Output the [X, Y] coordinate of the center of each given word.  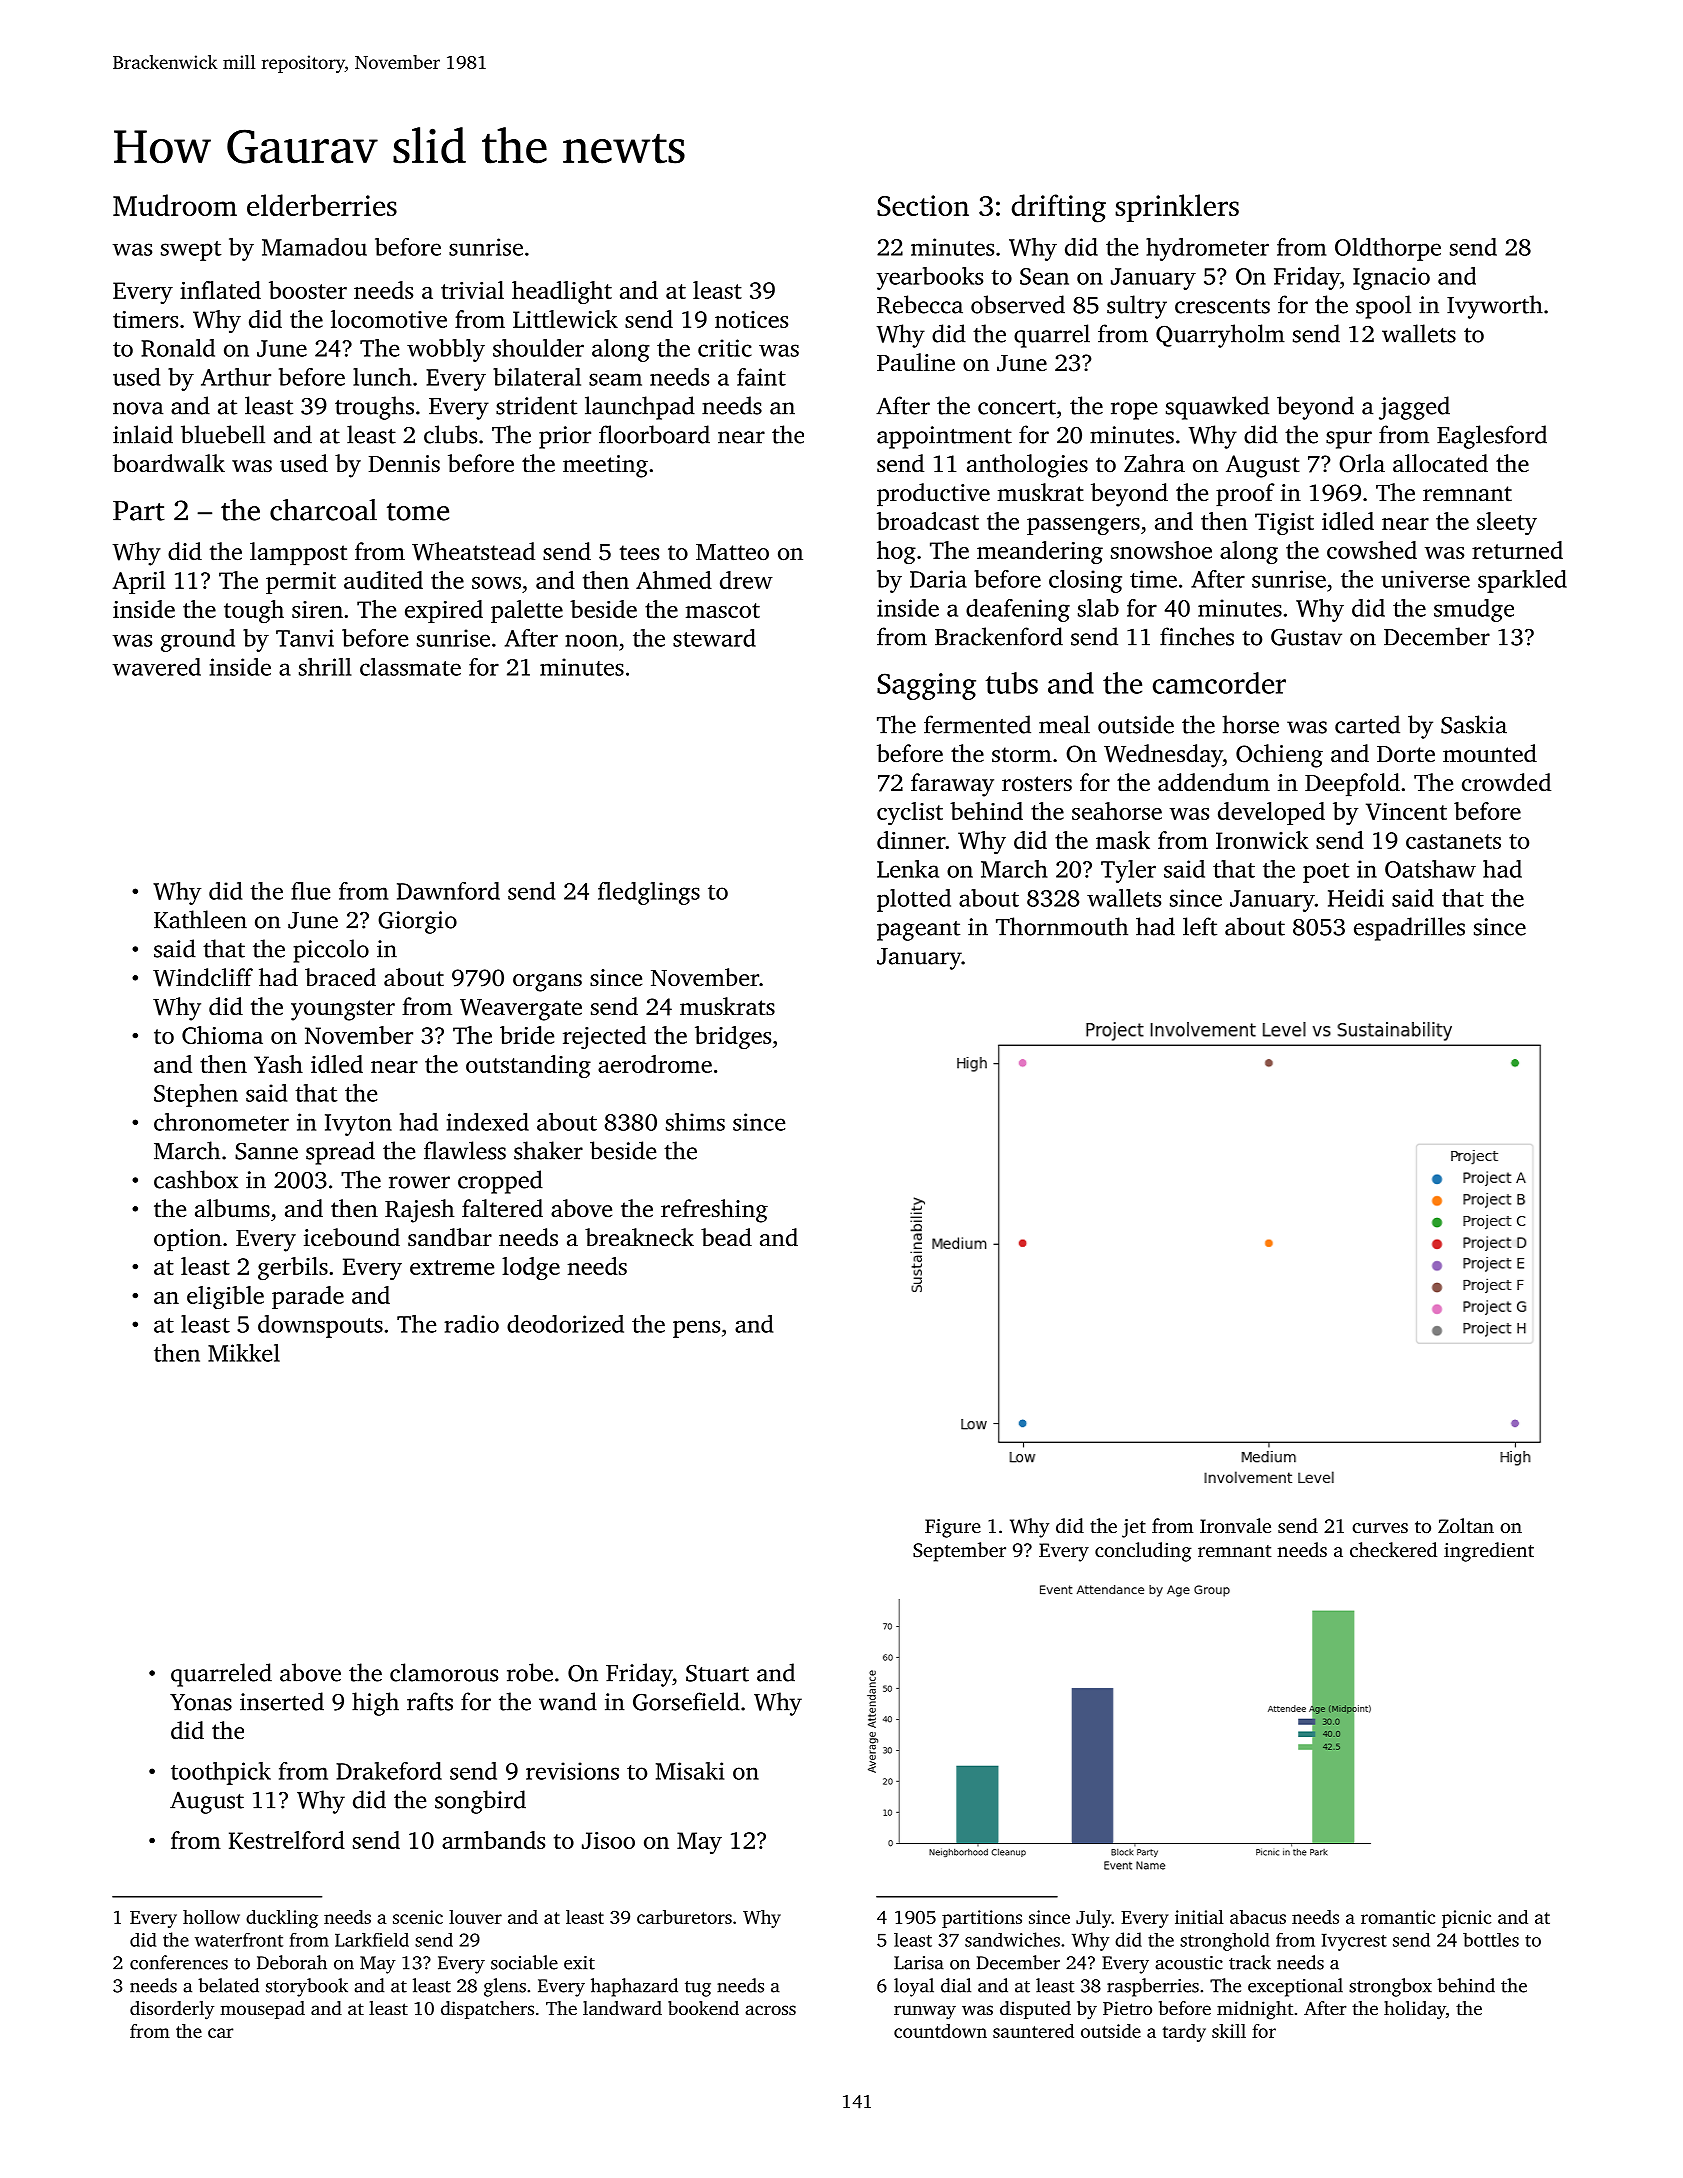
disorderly [172, 2010]
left [1200, 926]
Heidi [1356, 898]
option [188, 1240]
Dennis [404, 464]
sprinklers [1177, 208]
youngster [343, 1010]
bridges [733, 1037]
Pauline [916, 362]
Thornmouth [1062, 926]
